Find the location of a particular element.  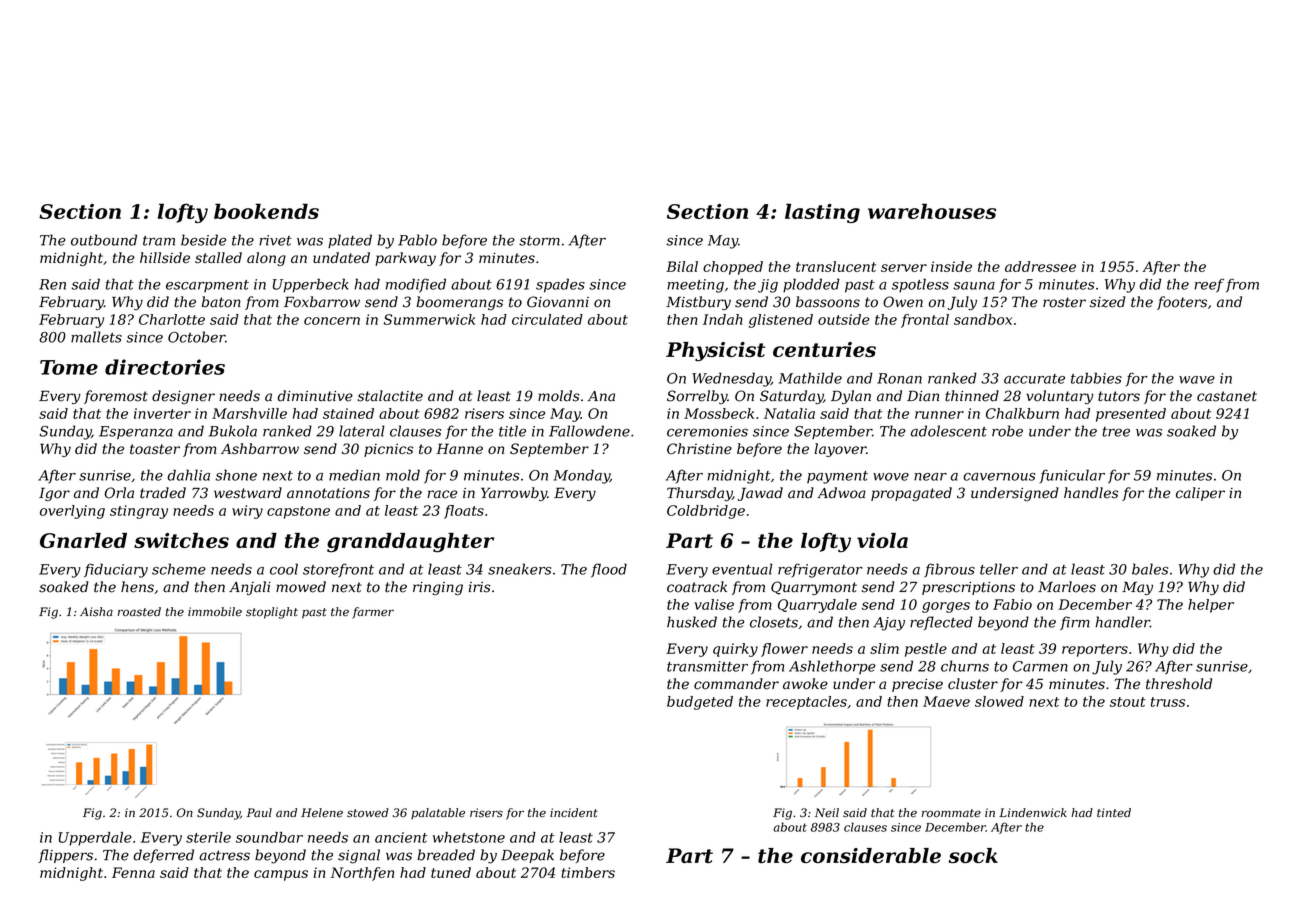

Paul is located at coordinates (259, 812).
